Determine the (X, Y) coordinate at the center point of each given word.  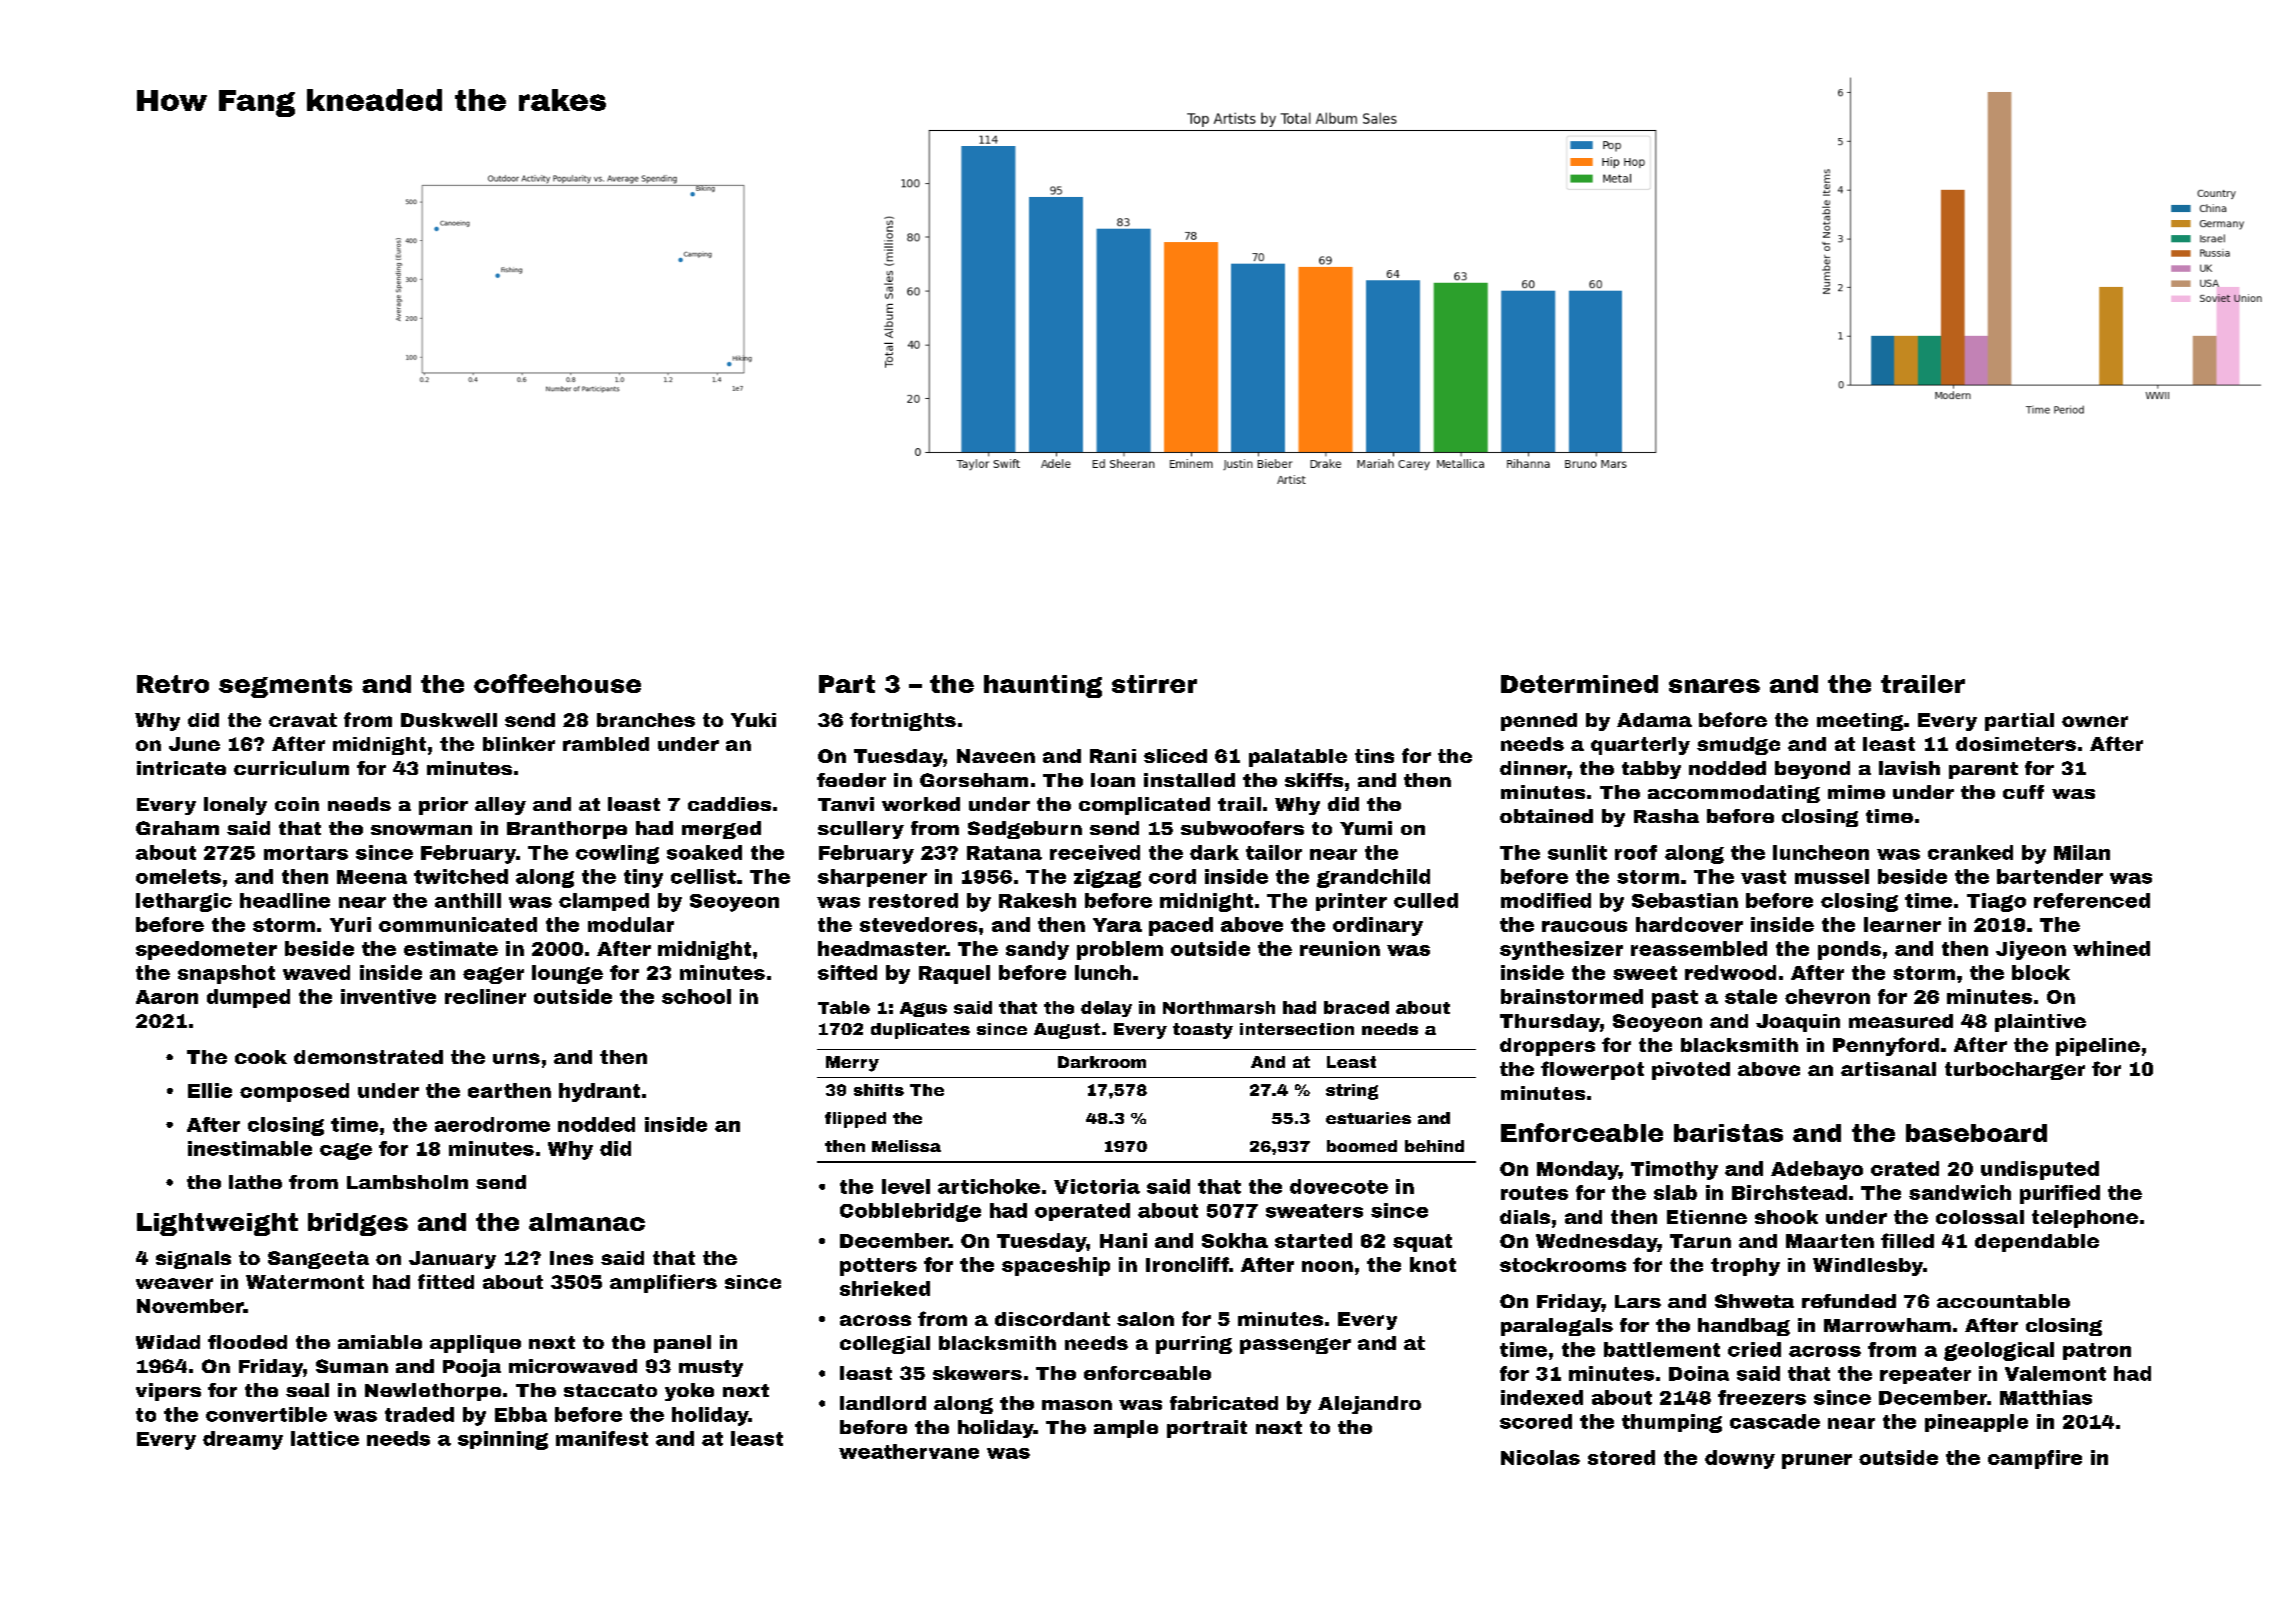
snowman (421, 830)
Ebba (521, 1414)
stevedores (918, 924)
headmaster (882, 948)
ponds (1849, 950)
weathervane (909, 1451)
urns (516, 1058)
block (2041, 972)
